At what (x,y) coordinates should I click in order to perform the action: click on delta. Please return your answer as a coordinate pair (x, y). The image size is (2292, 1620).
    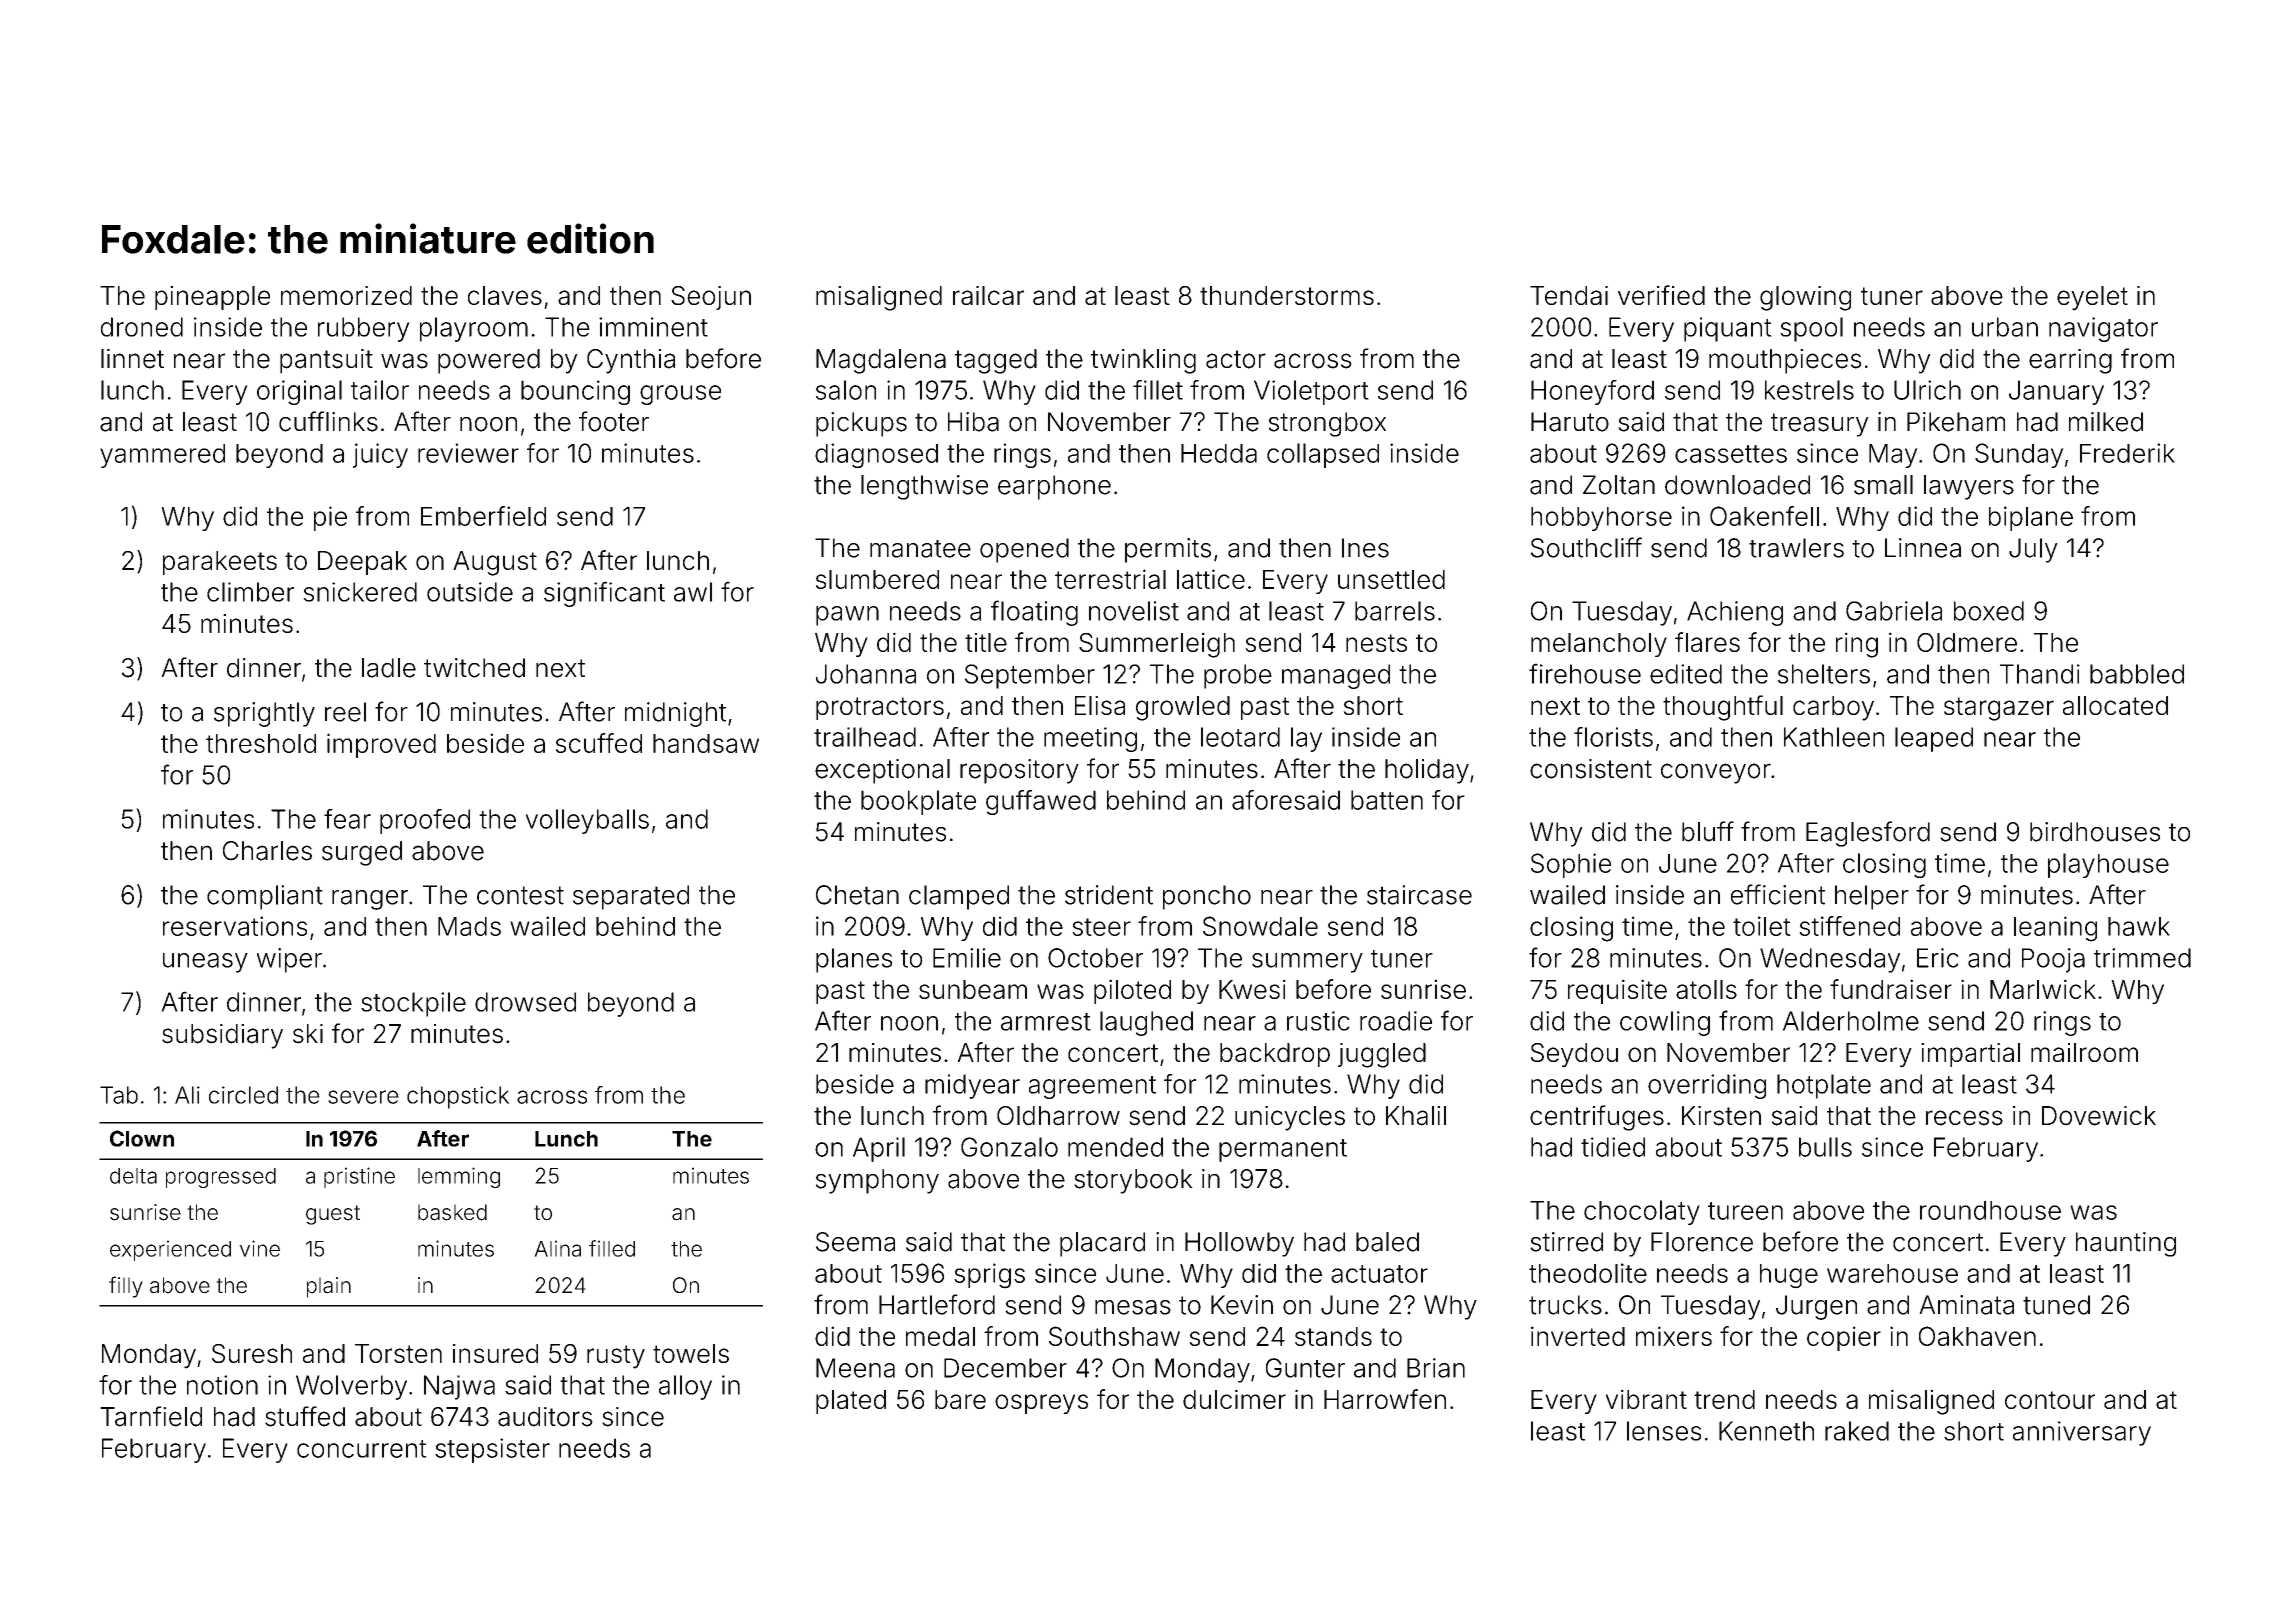
    Looking at the image, I should click on (133, 1176).
